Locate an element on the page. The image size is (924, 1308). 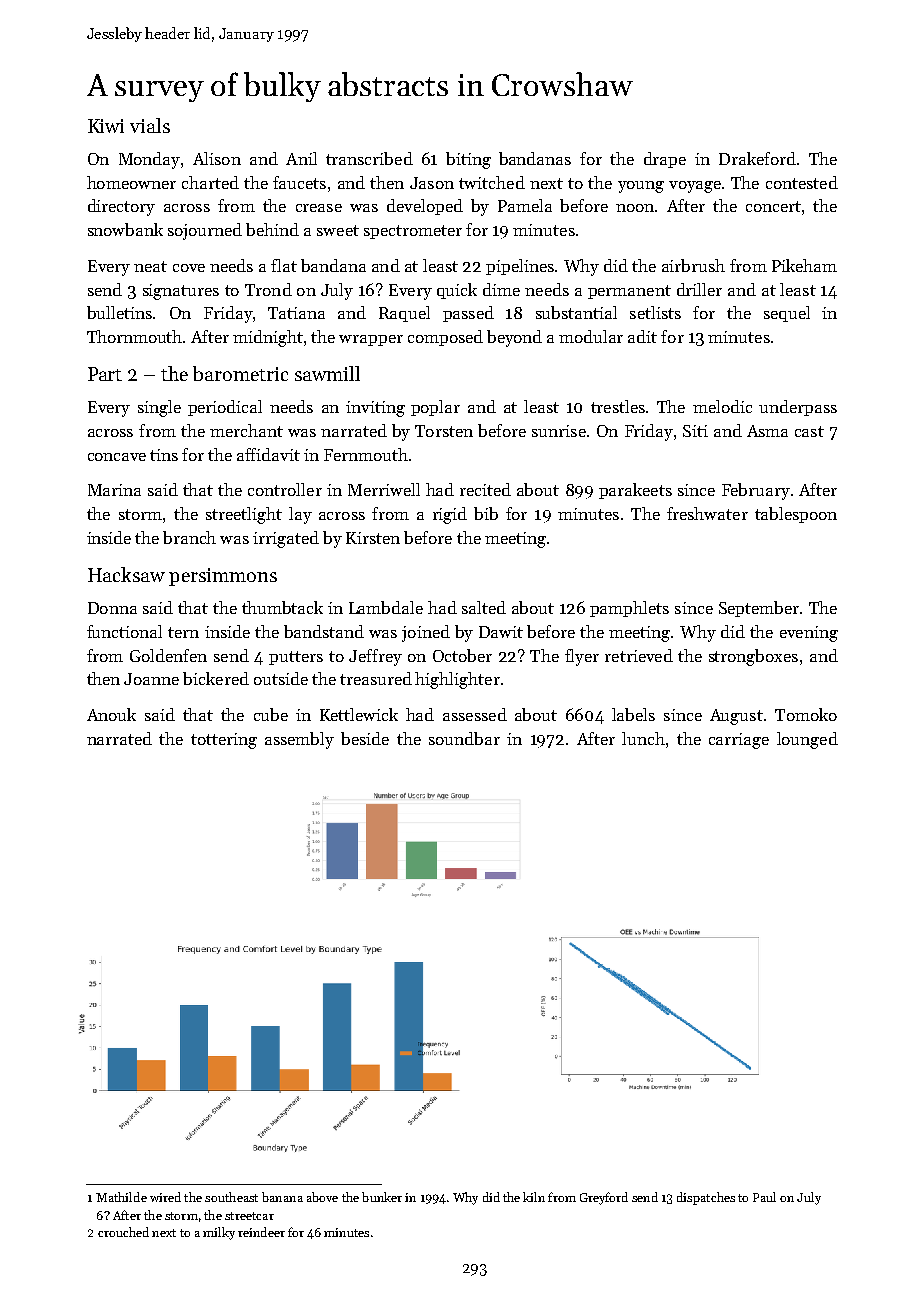
crouched is located at coordinates (123, 1232).
